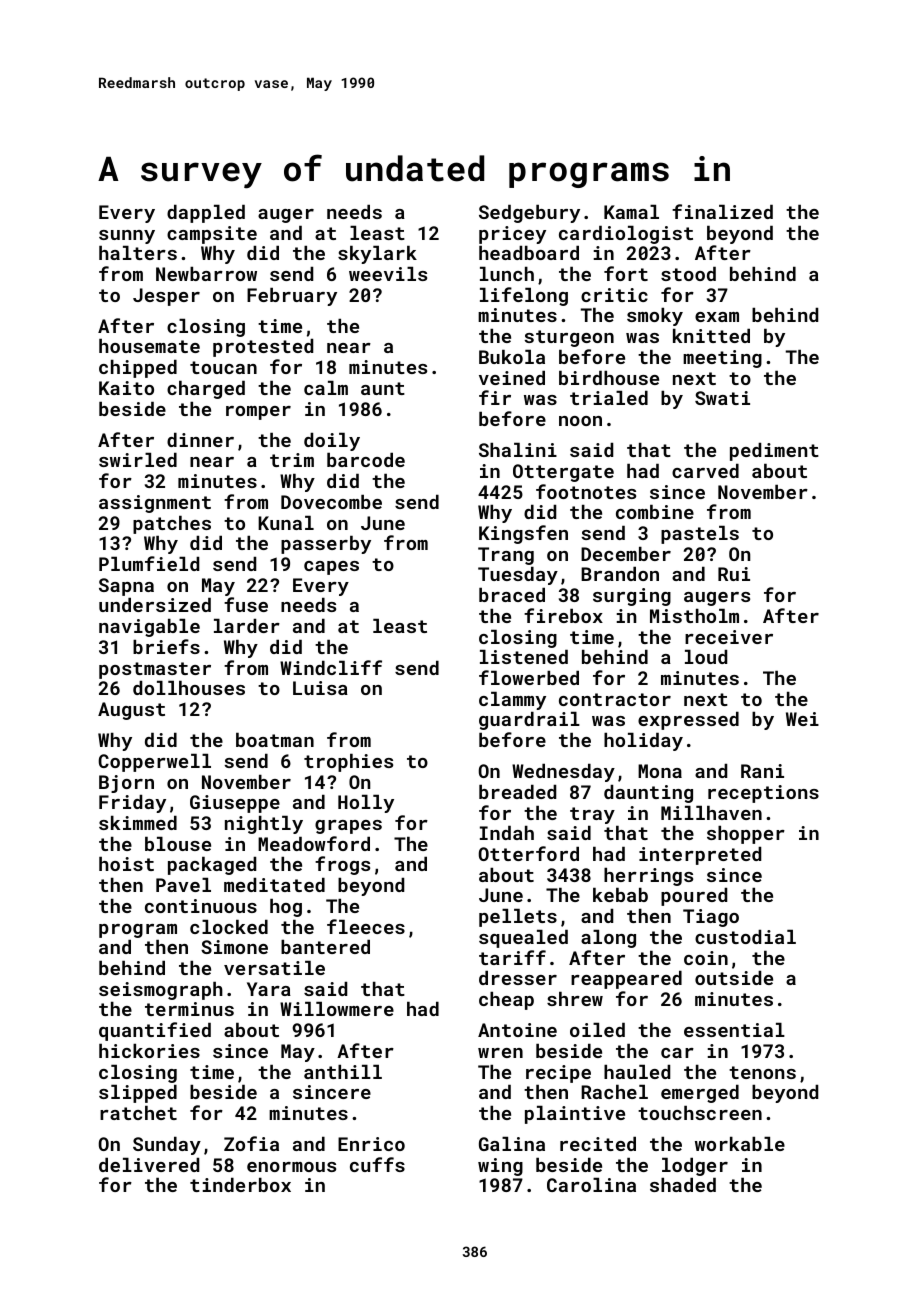  What do you see at coordinates (517, 1030) in the screenshot?
I see `Antoine` at bounding box center [517, 1030].
